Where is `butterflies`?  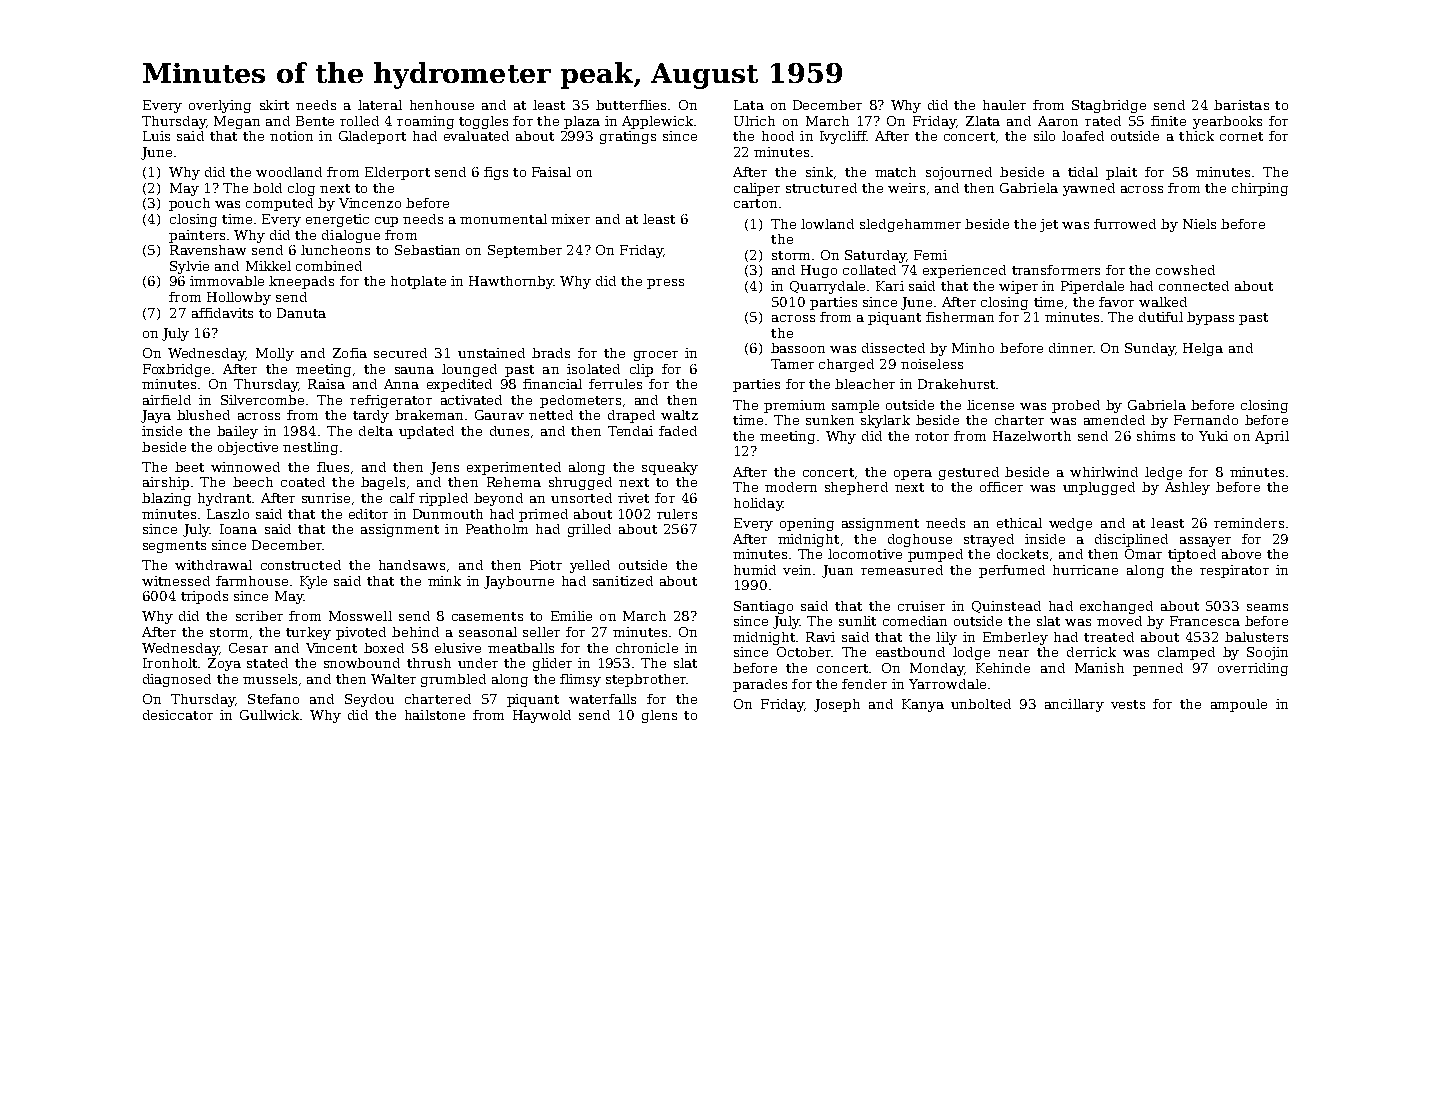
butterflies is located at coordinates (631, 105).
